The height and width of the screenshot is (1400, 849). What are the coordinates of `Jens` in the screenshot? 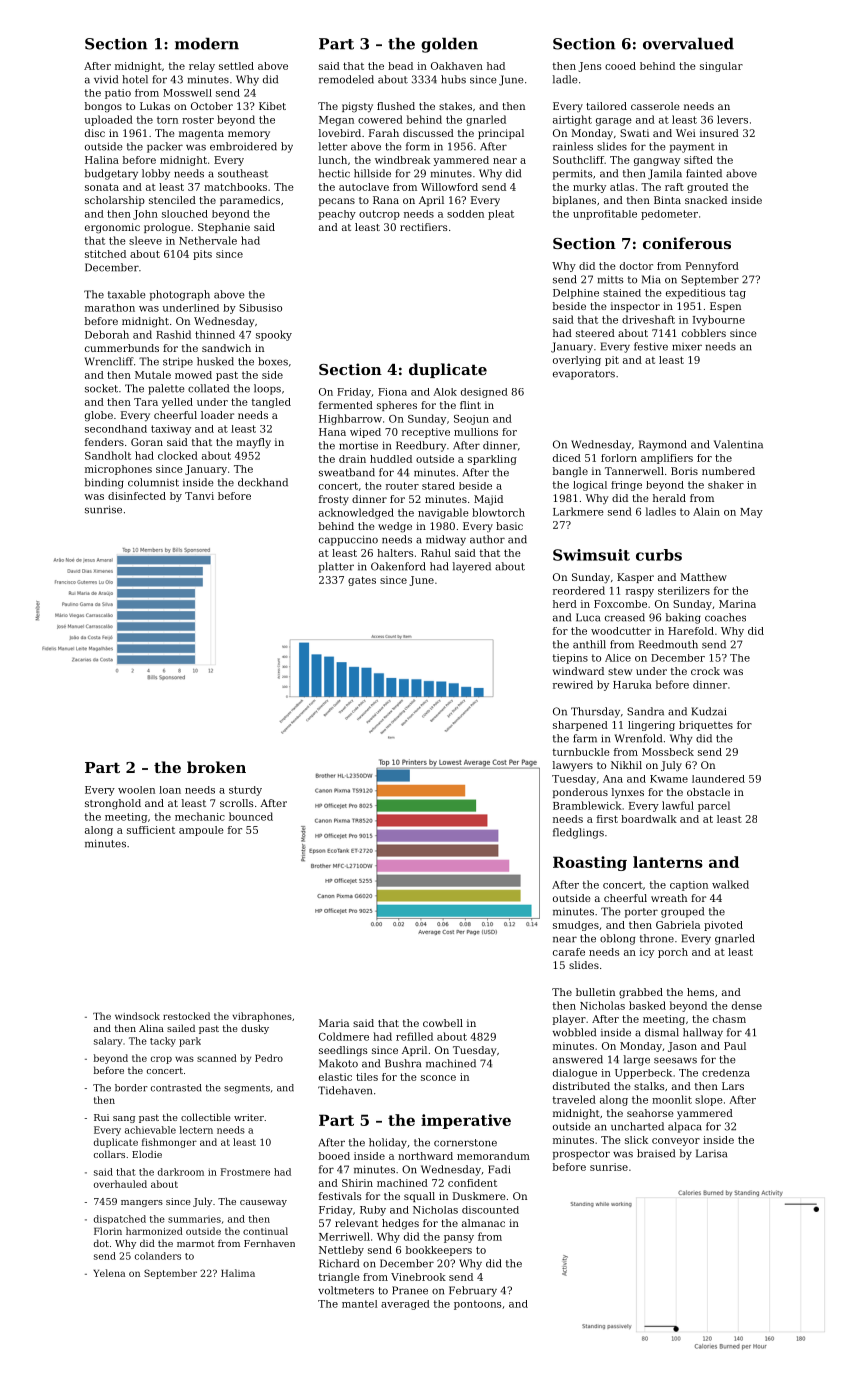 It's located at (590, 67).
